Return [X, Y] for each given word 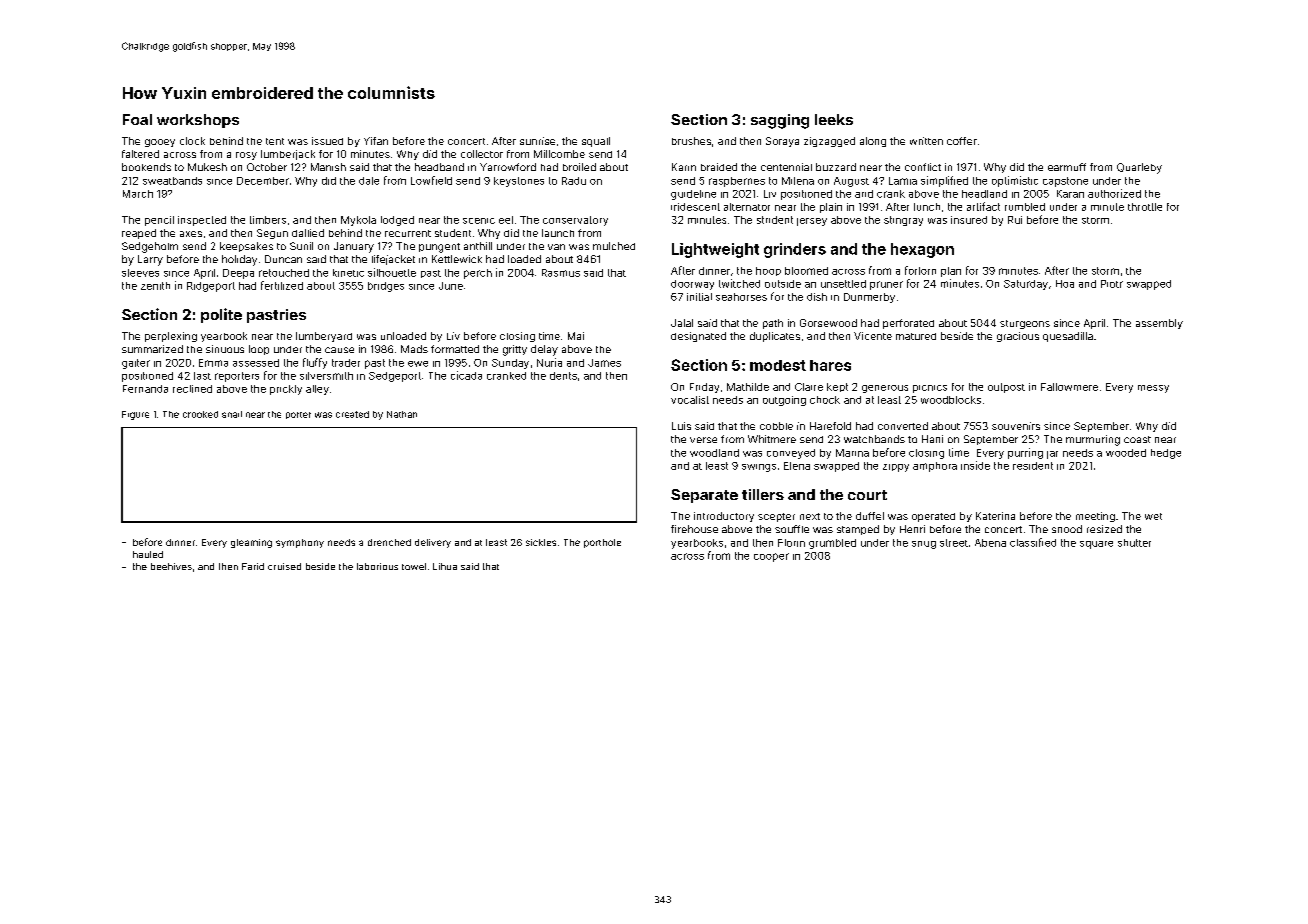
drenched [389, 542]
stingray [903, 221]
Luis [681, 426]
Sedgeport [395, 377]
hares [830, 365]
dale [369, 181]
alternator [747, 207]
